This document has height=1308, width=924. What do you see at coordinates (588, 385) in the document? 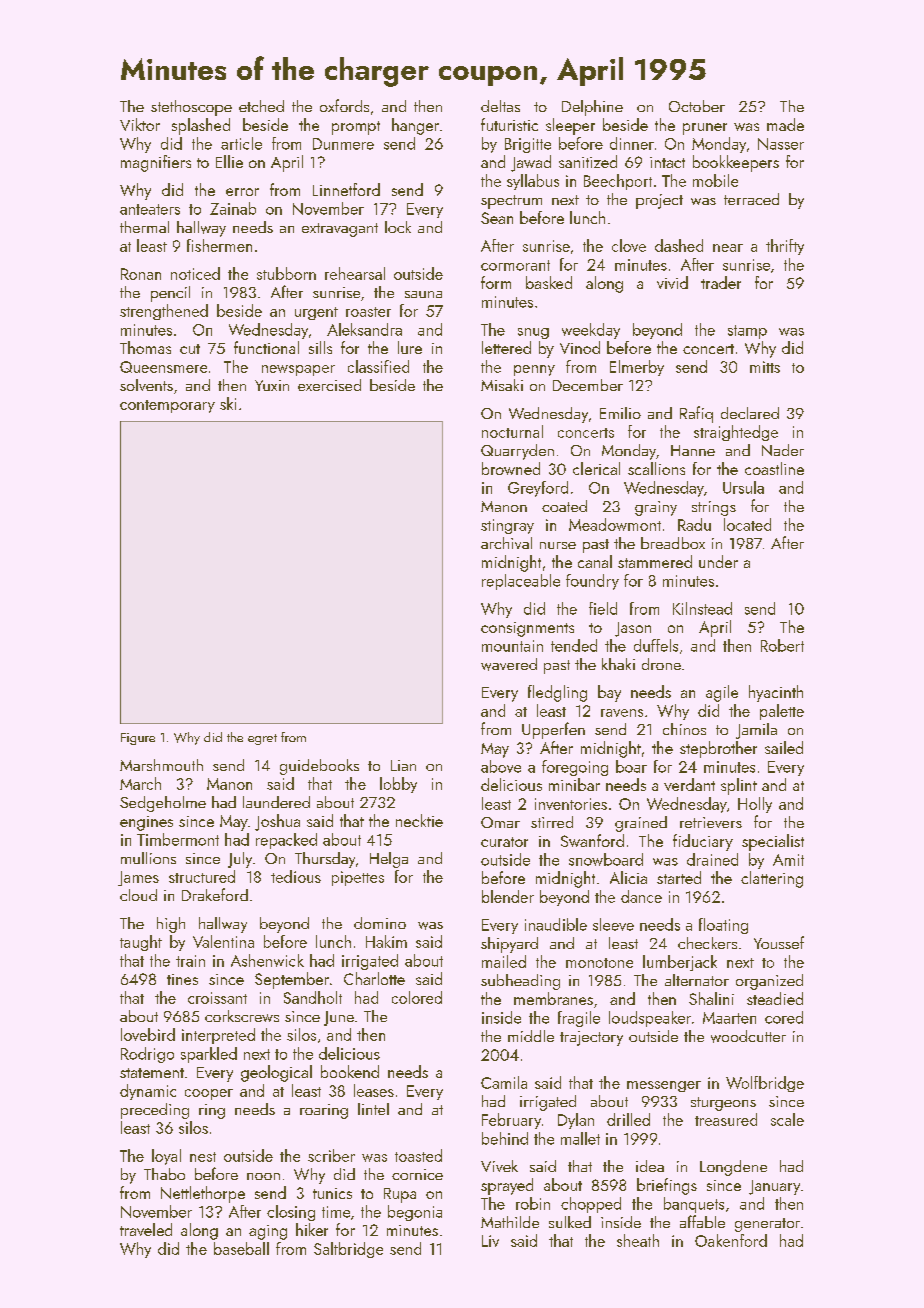
I see `December` at bounding box center [588, 385].
